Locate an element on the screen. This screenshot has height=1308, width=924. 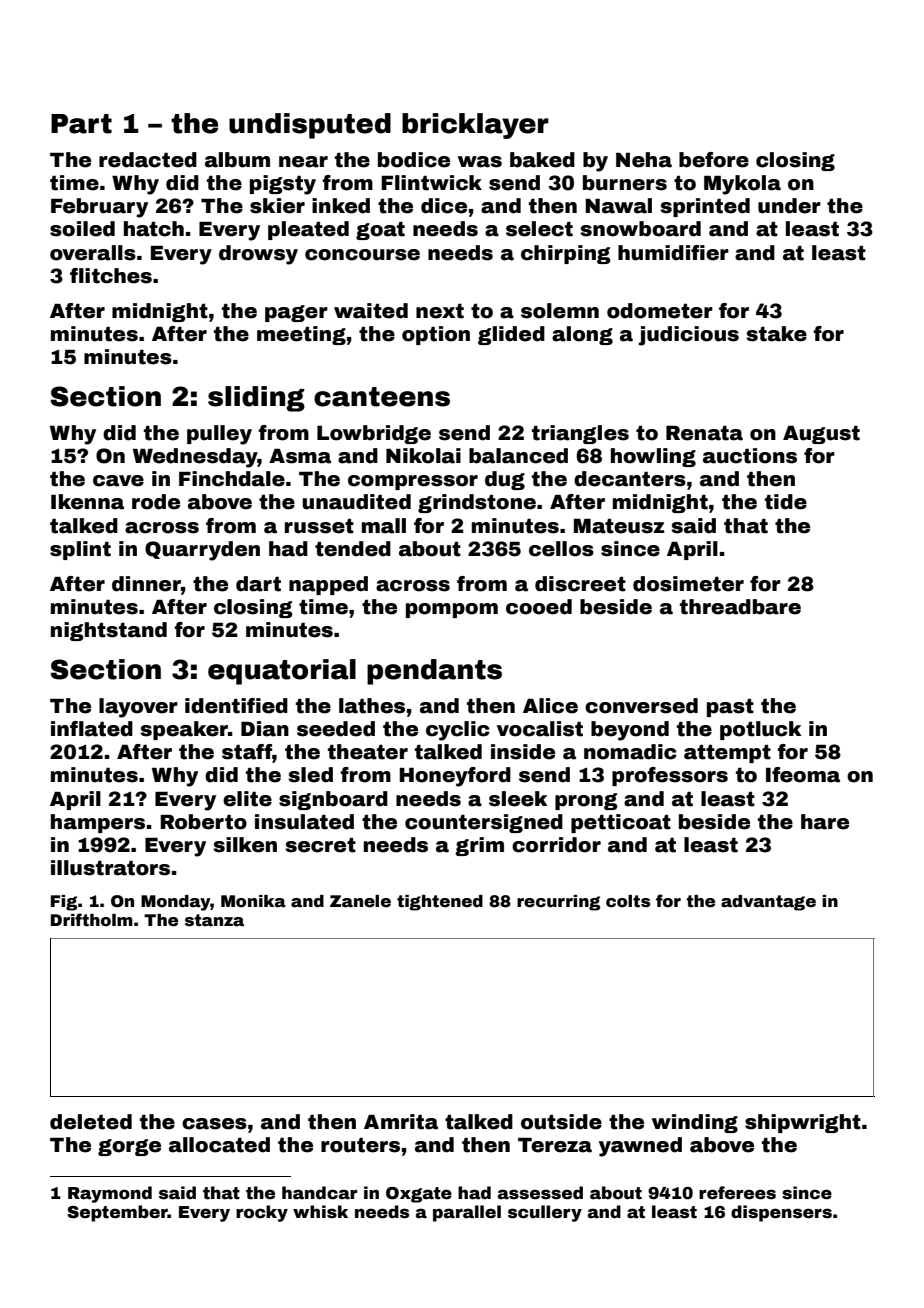
flitches is located at coordinates (111, 276).
